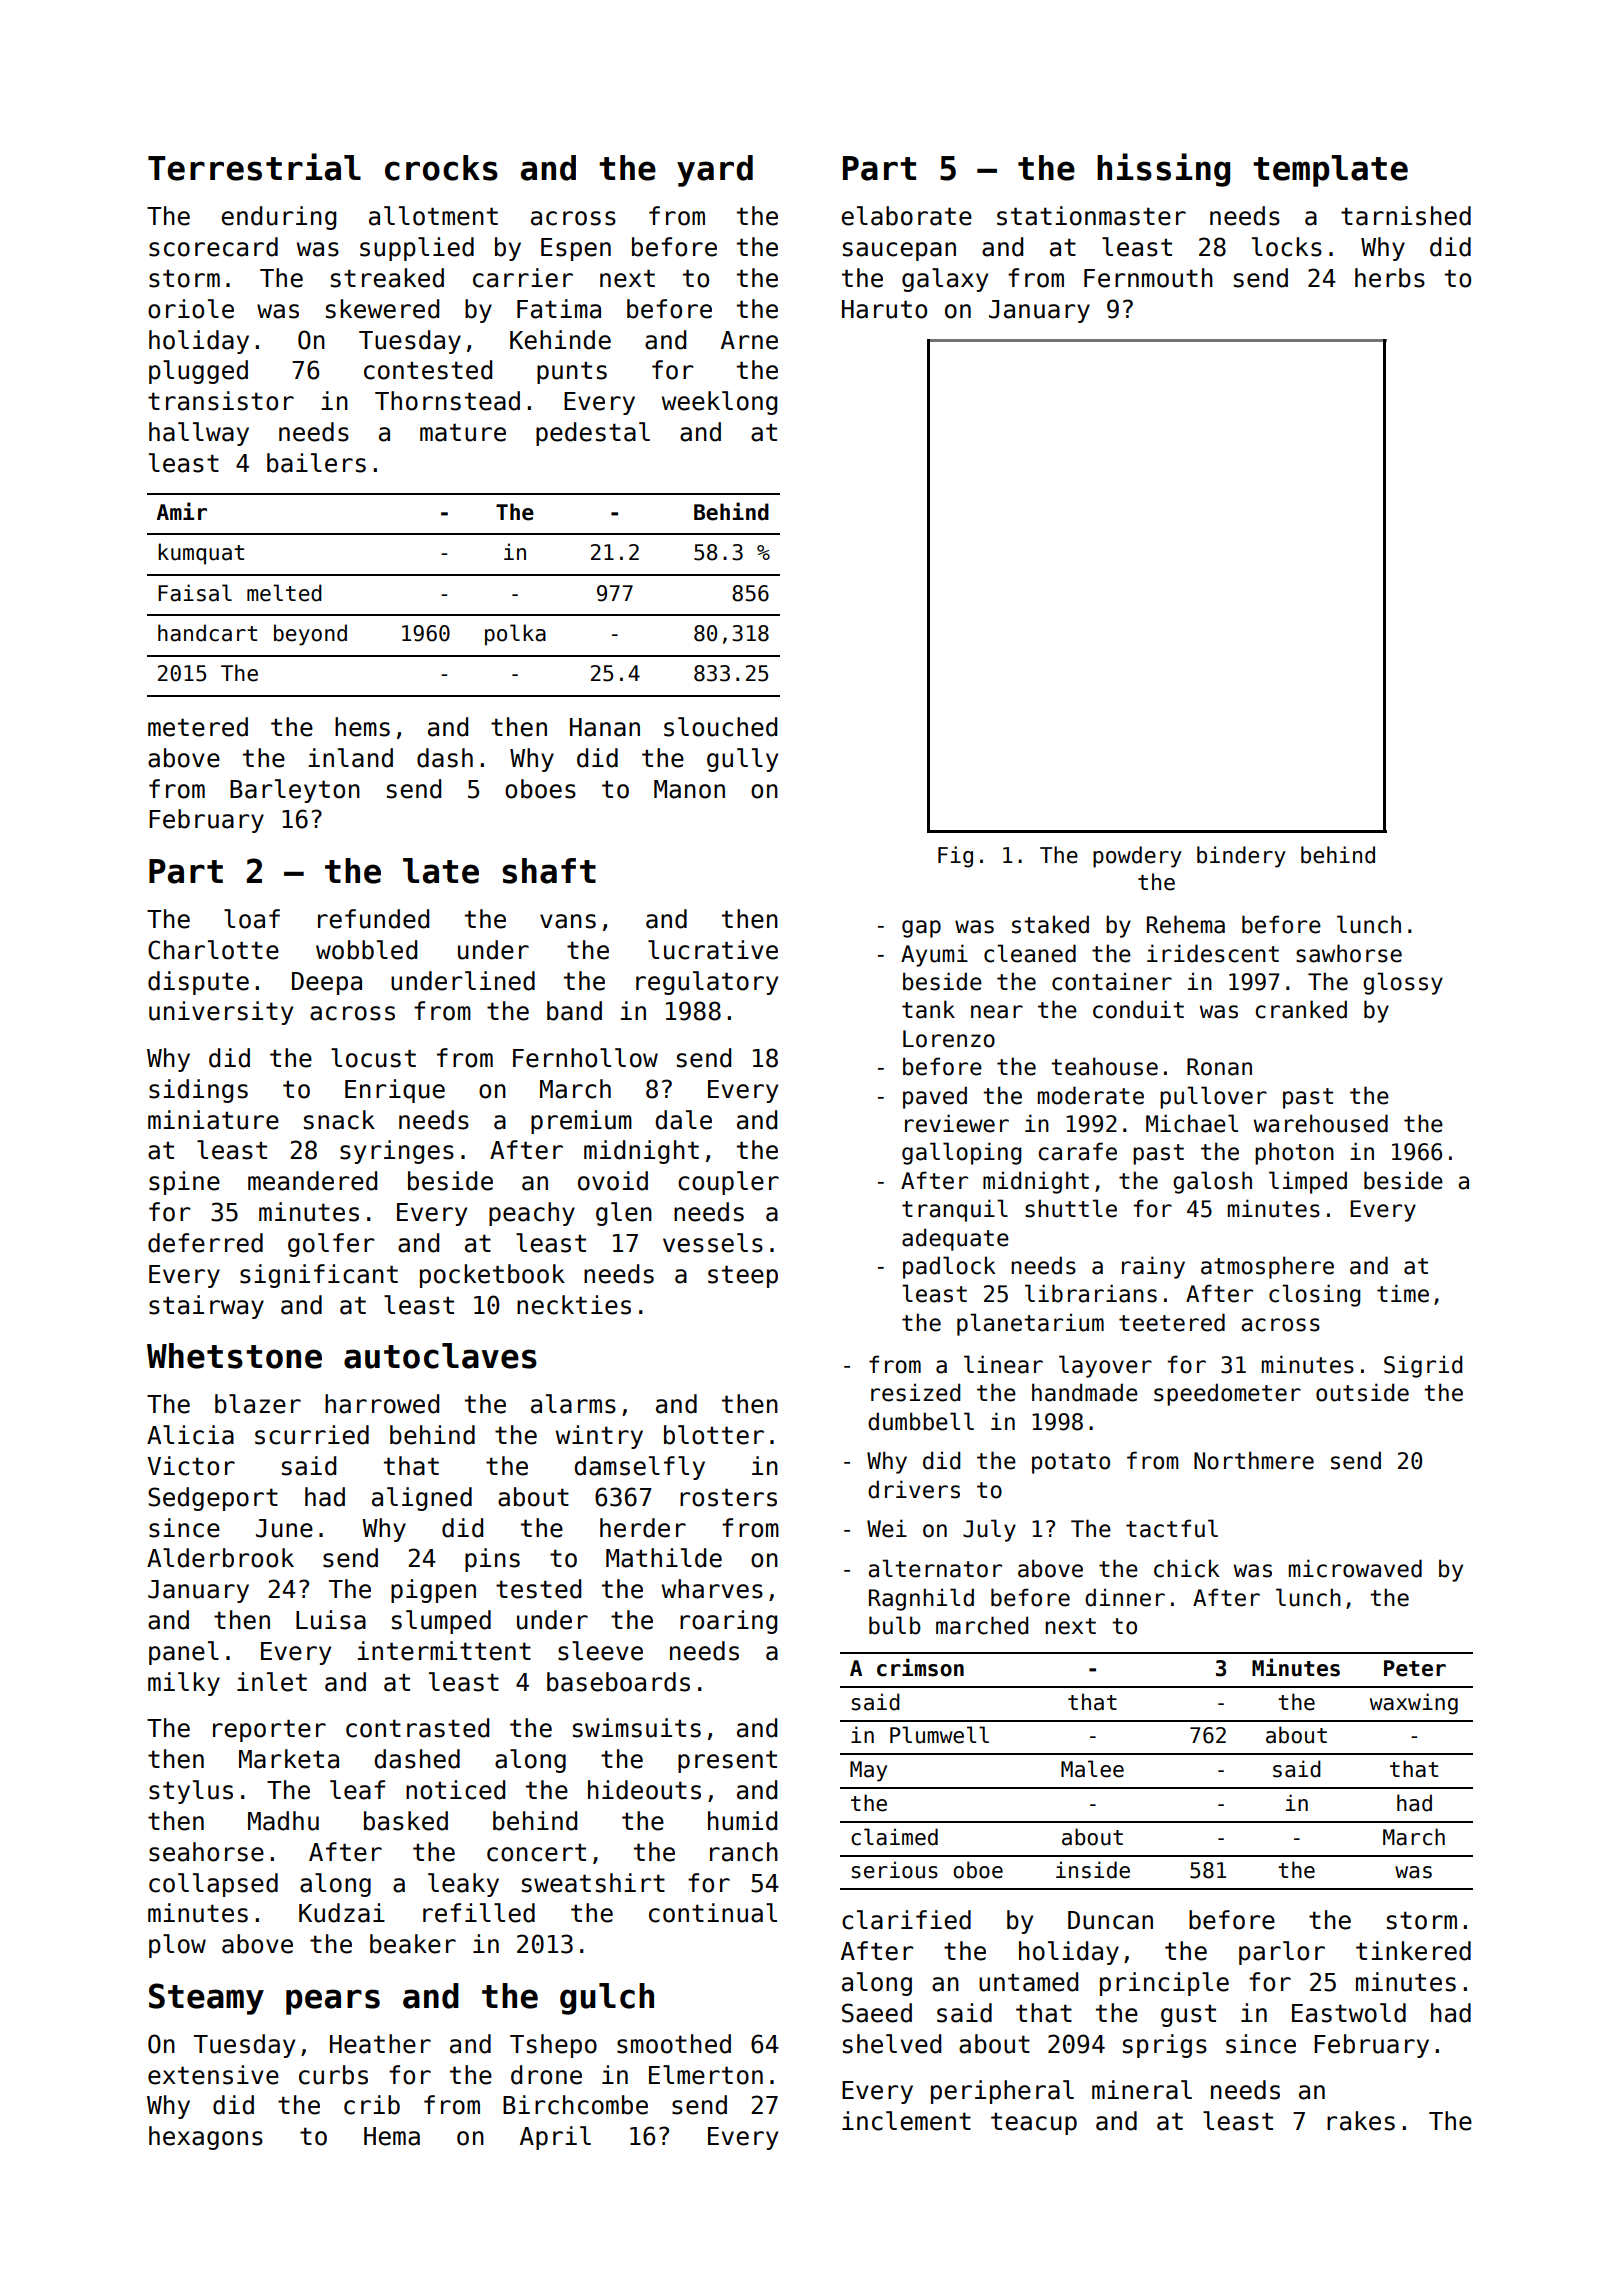 The width and height of the screenshot is (1620, 2292). Describe the element at coordinates (1361, 2121) in the screenshot. I see `rakes` at that location.
